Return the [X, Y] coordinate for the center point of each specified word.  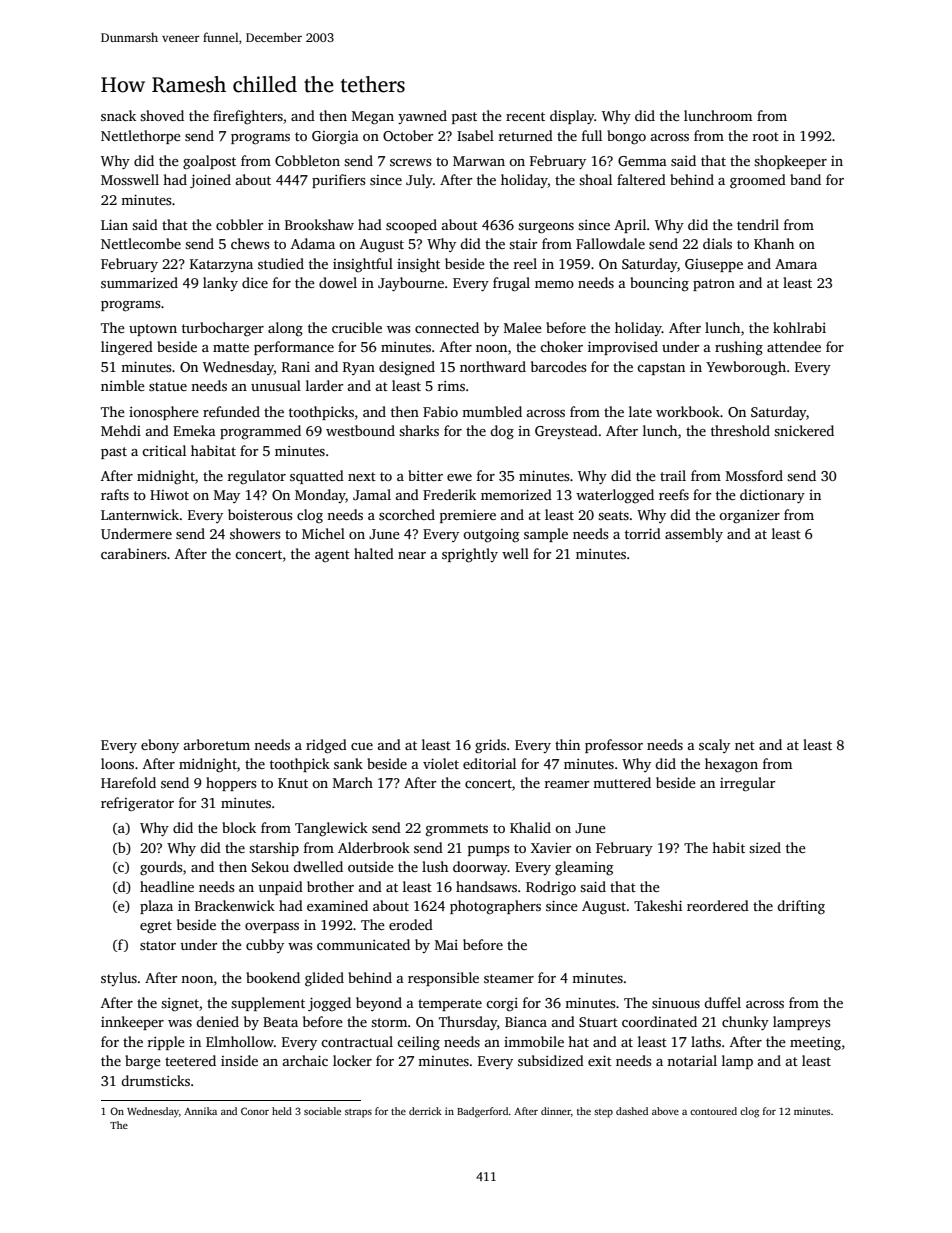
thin [567, 744]
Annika [200, 1111]
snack [118, 115]
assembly [694, 535]
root [766, 136]
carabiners [133, 553]
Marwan [479, 161]
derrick [425, 1111]
